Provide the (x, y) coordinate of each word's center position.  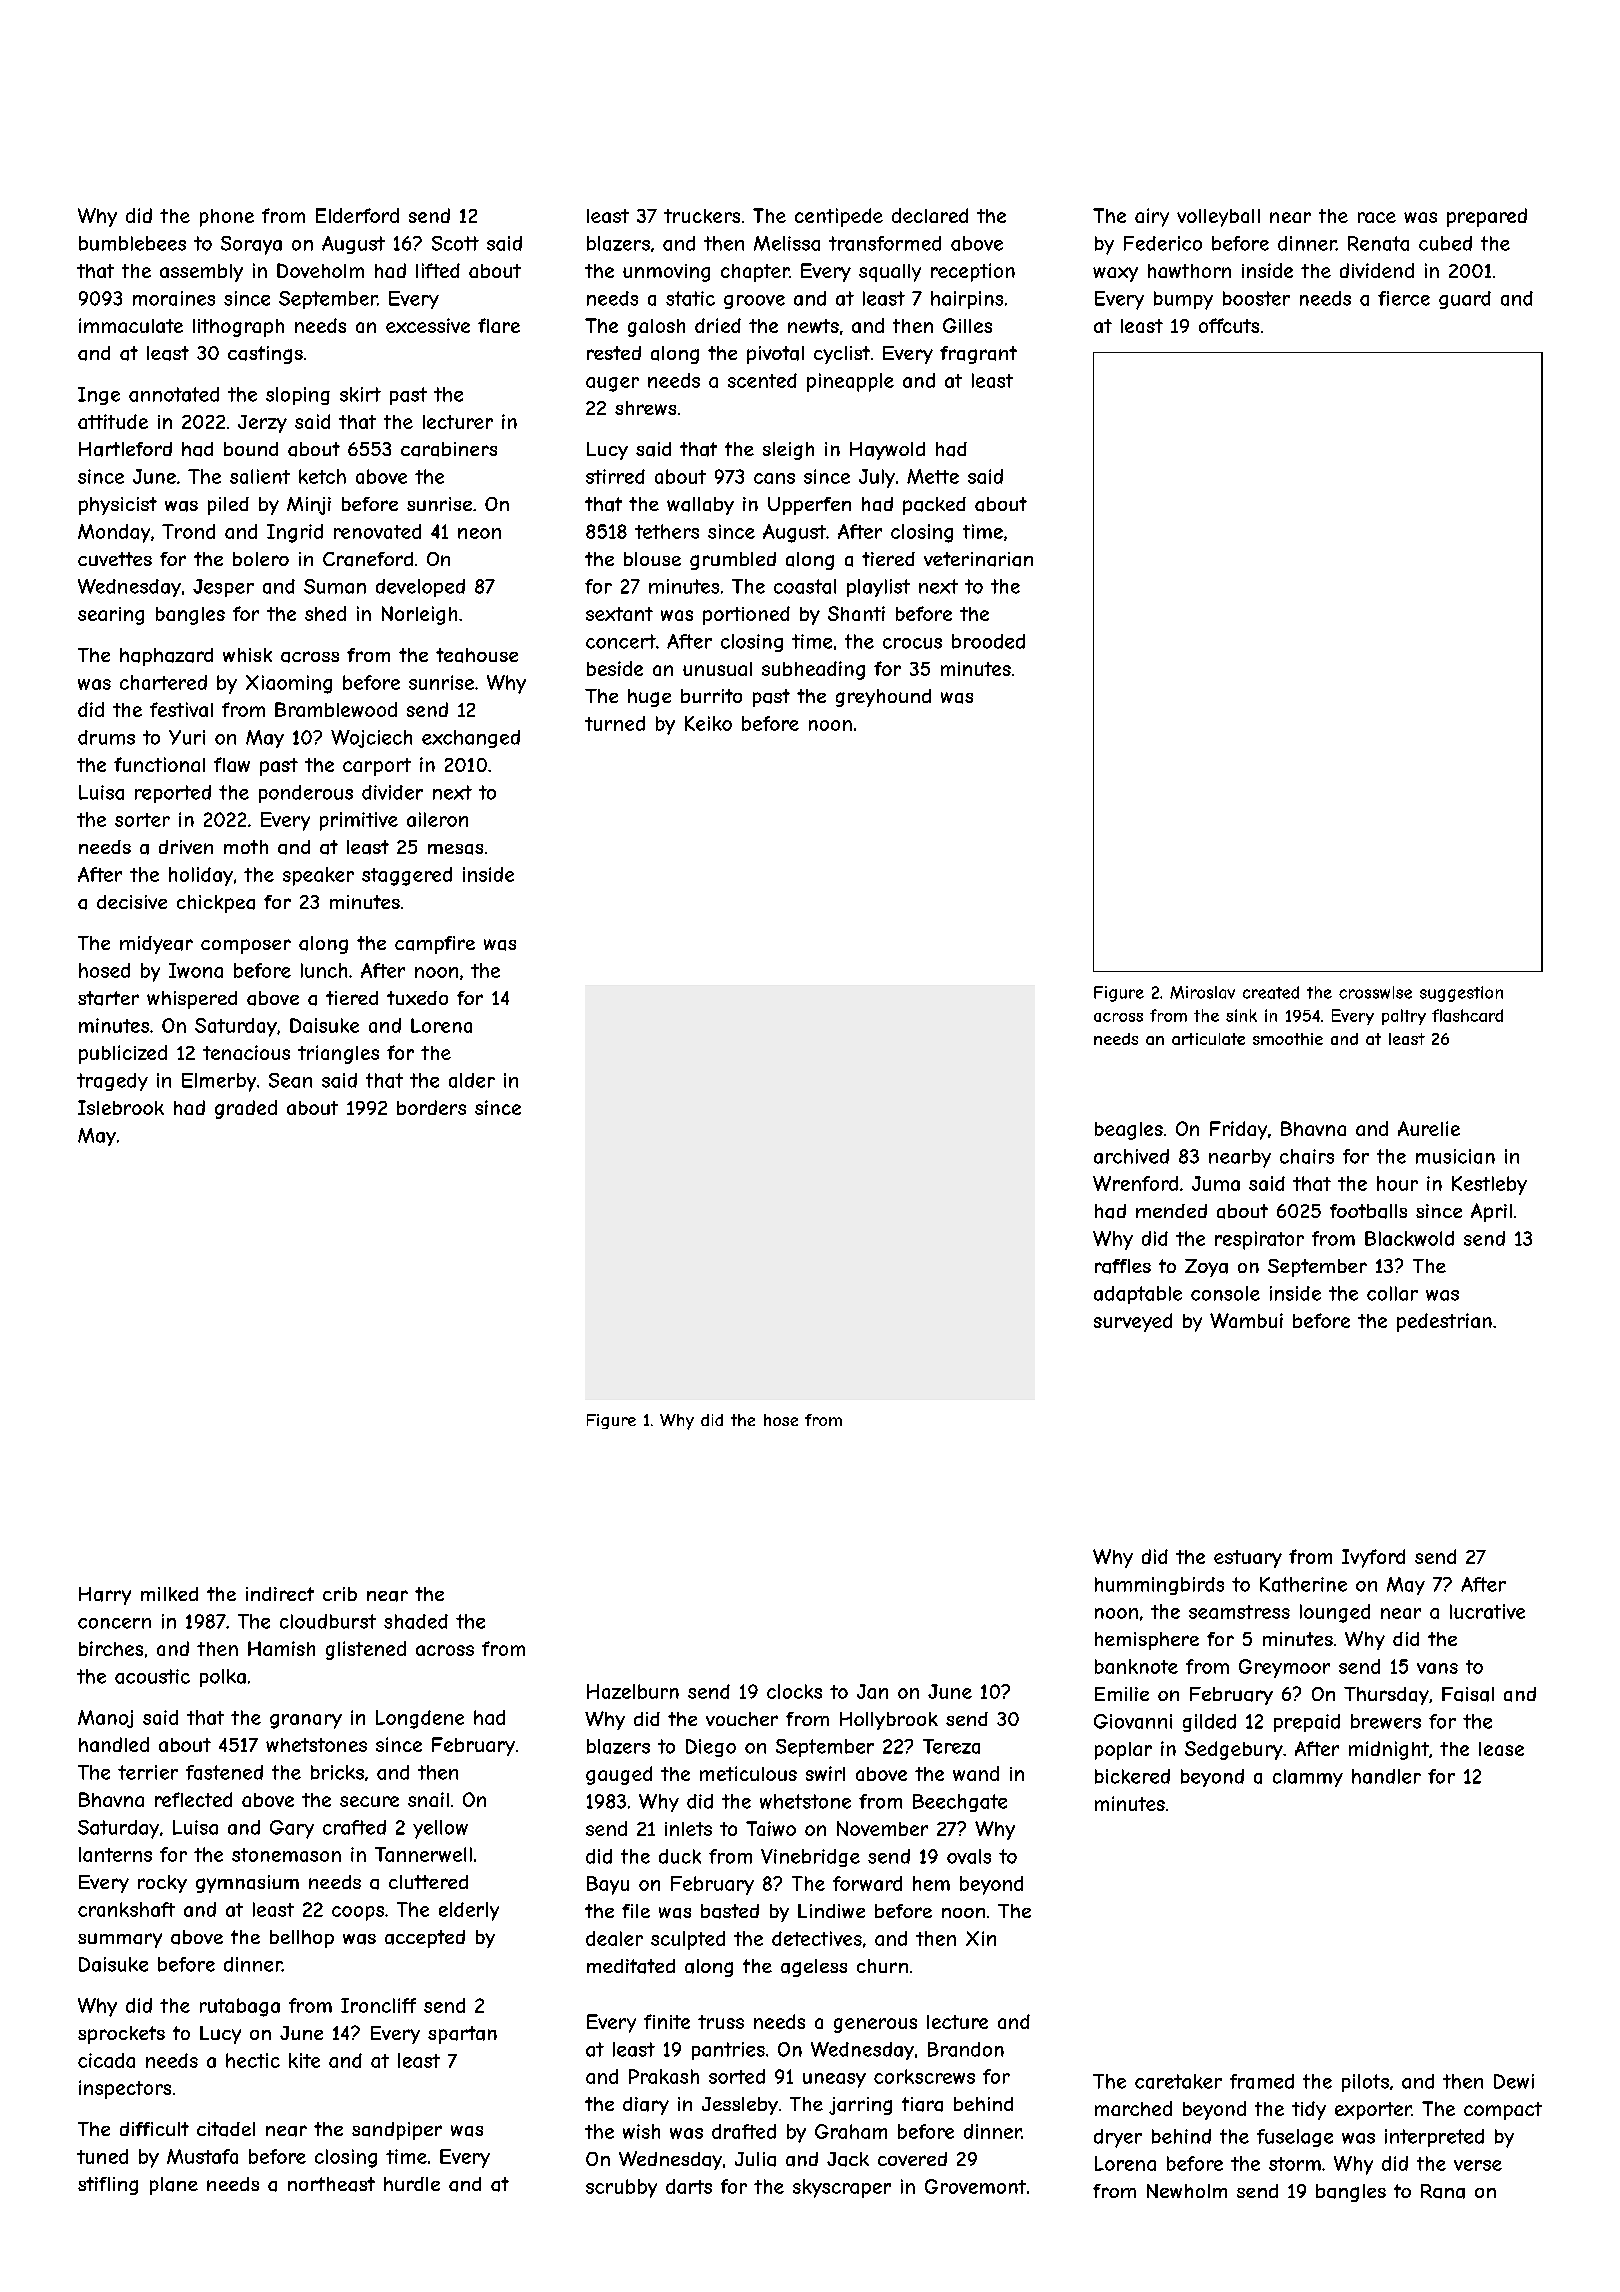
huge (649, 698)
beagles (1129, 1131)
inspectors (125, 2089)
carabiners (449, 449)
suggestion (1461, 994)
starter (108, 998)
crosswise (1375, 992)
